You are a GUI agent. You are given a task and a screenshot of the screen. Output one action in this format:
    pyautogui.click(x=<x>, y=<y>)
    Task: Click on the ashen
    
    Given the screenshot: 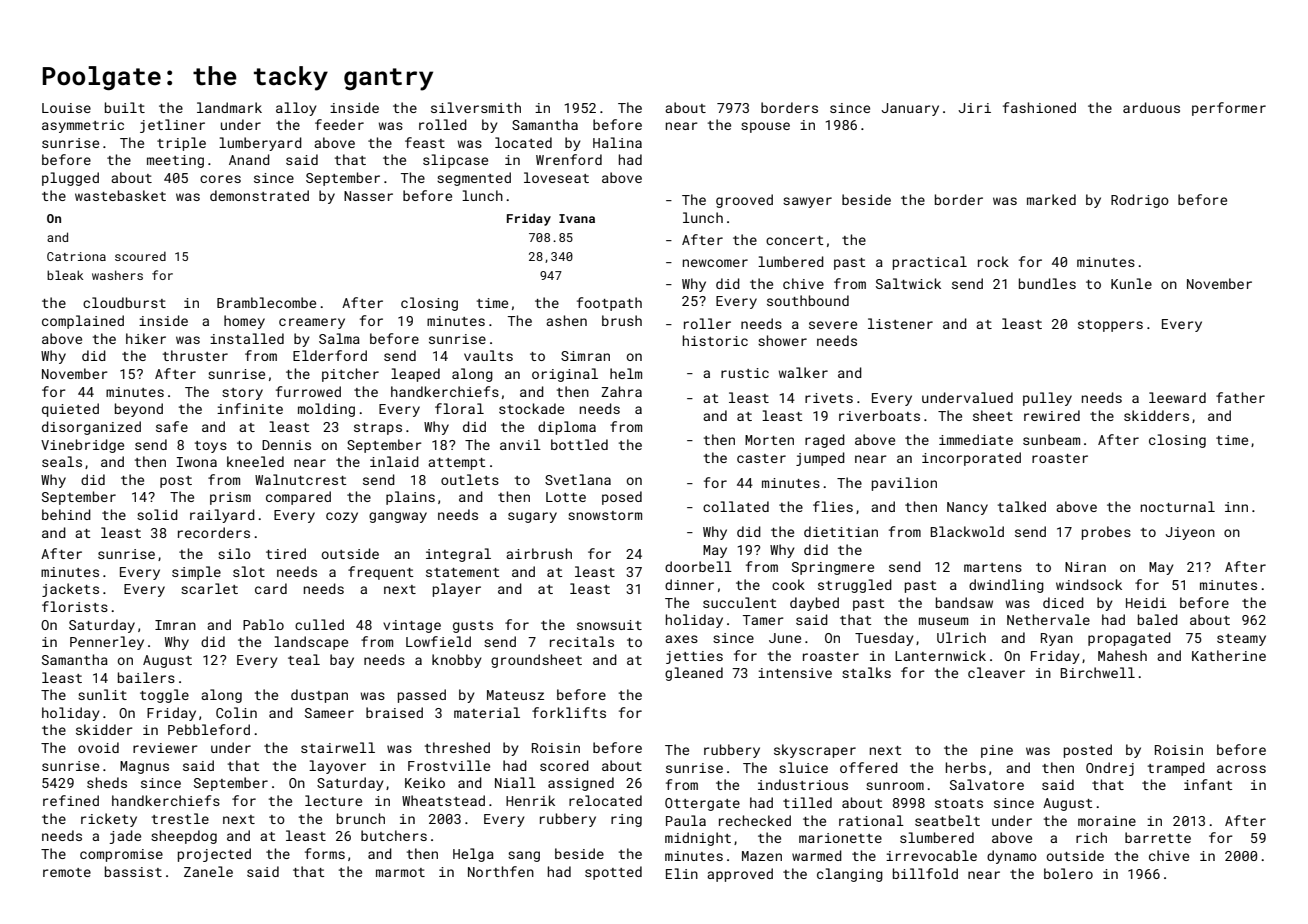 What is the action you would take?
    pyautogui.click(x=566, y=320)
